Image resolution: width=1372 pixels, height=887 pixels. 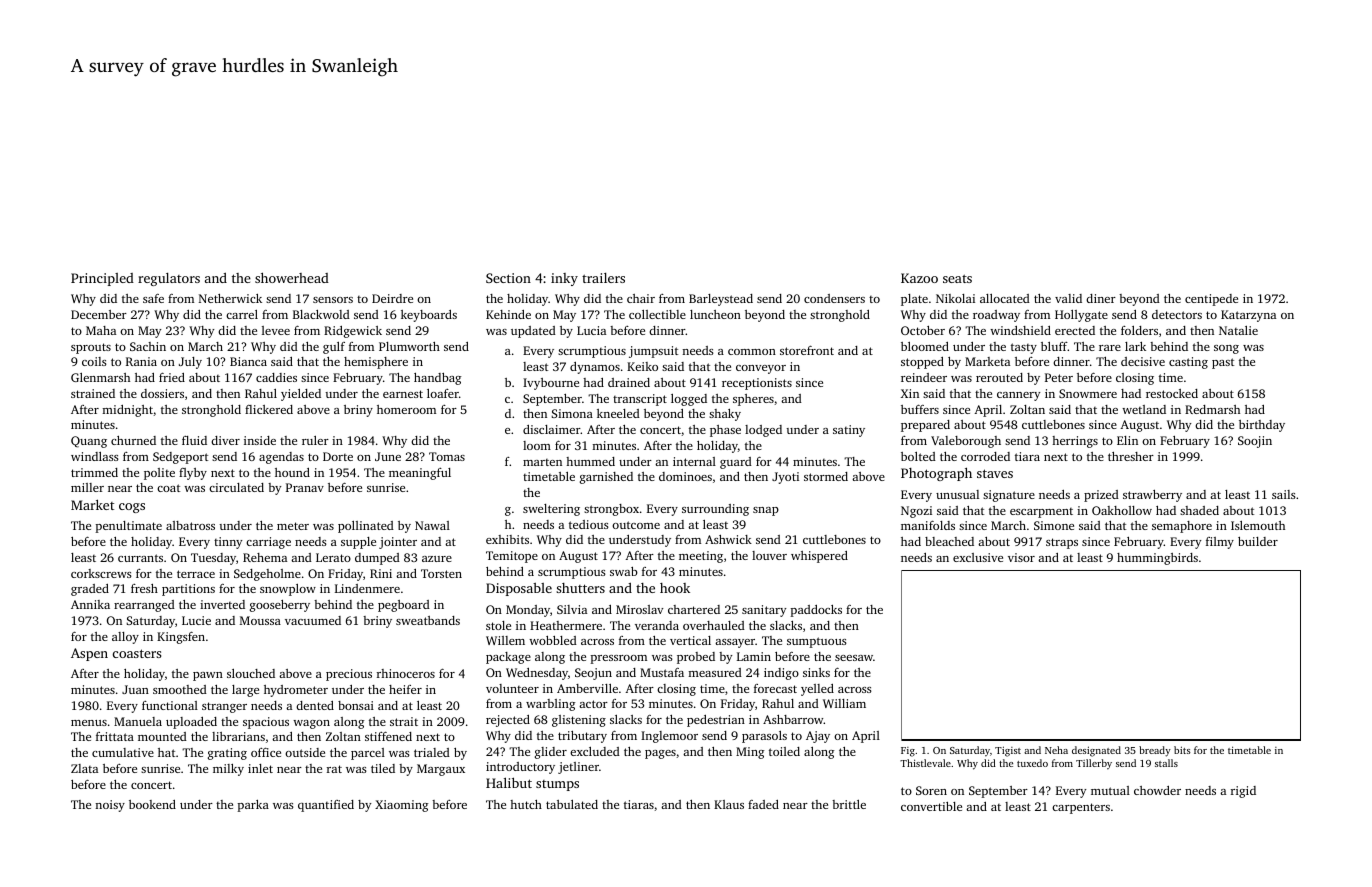 I want to click on tabulated, so click(x=572, y=804).
